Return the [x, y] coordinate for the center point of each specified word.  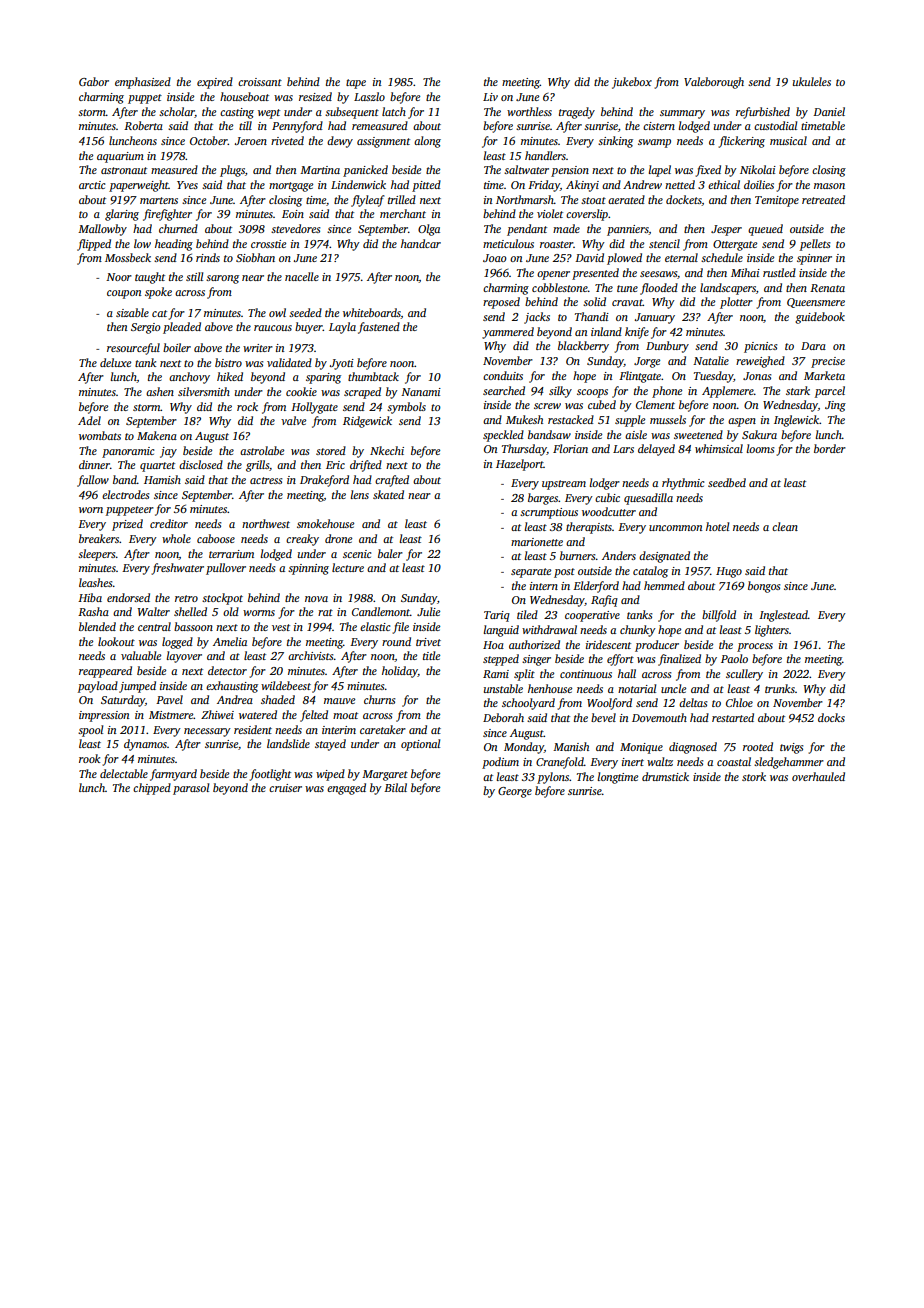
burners [577, 555]
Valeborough [714, 83]
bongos [764, 587]
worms [259, 613]
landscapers [728, 289]
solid [594, 301]
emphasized [143, 83]
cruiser [285, 788]
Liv [490, 97]
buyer [309, 328]
